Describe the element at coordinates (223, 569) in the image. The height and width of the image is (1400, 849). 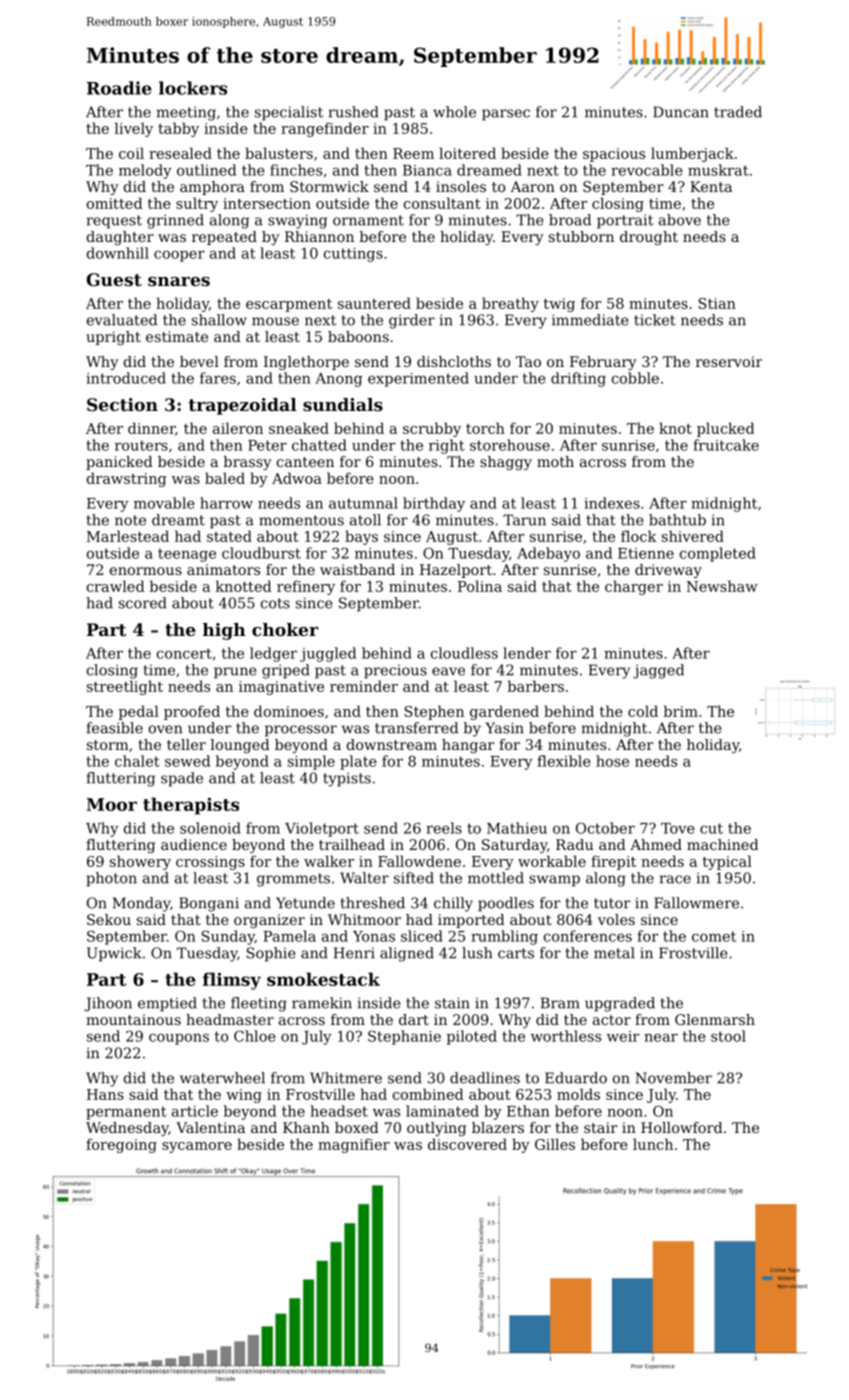
I see `animators` at that location.
